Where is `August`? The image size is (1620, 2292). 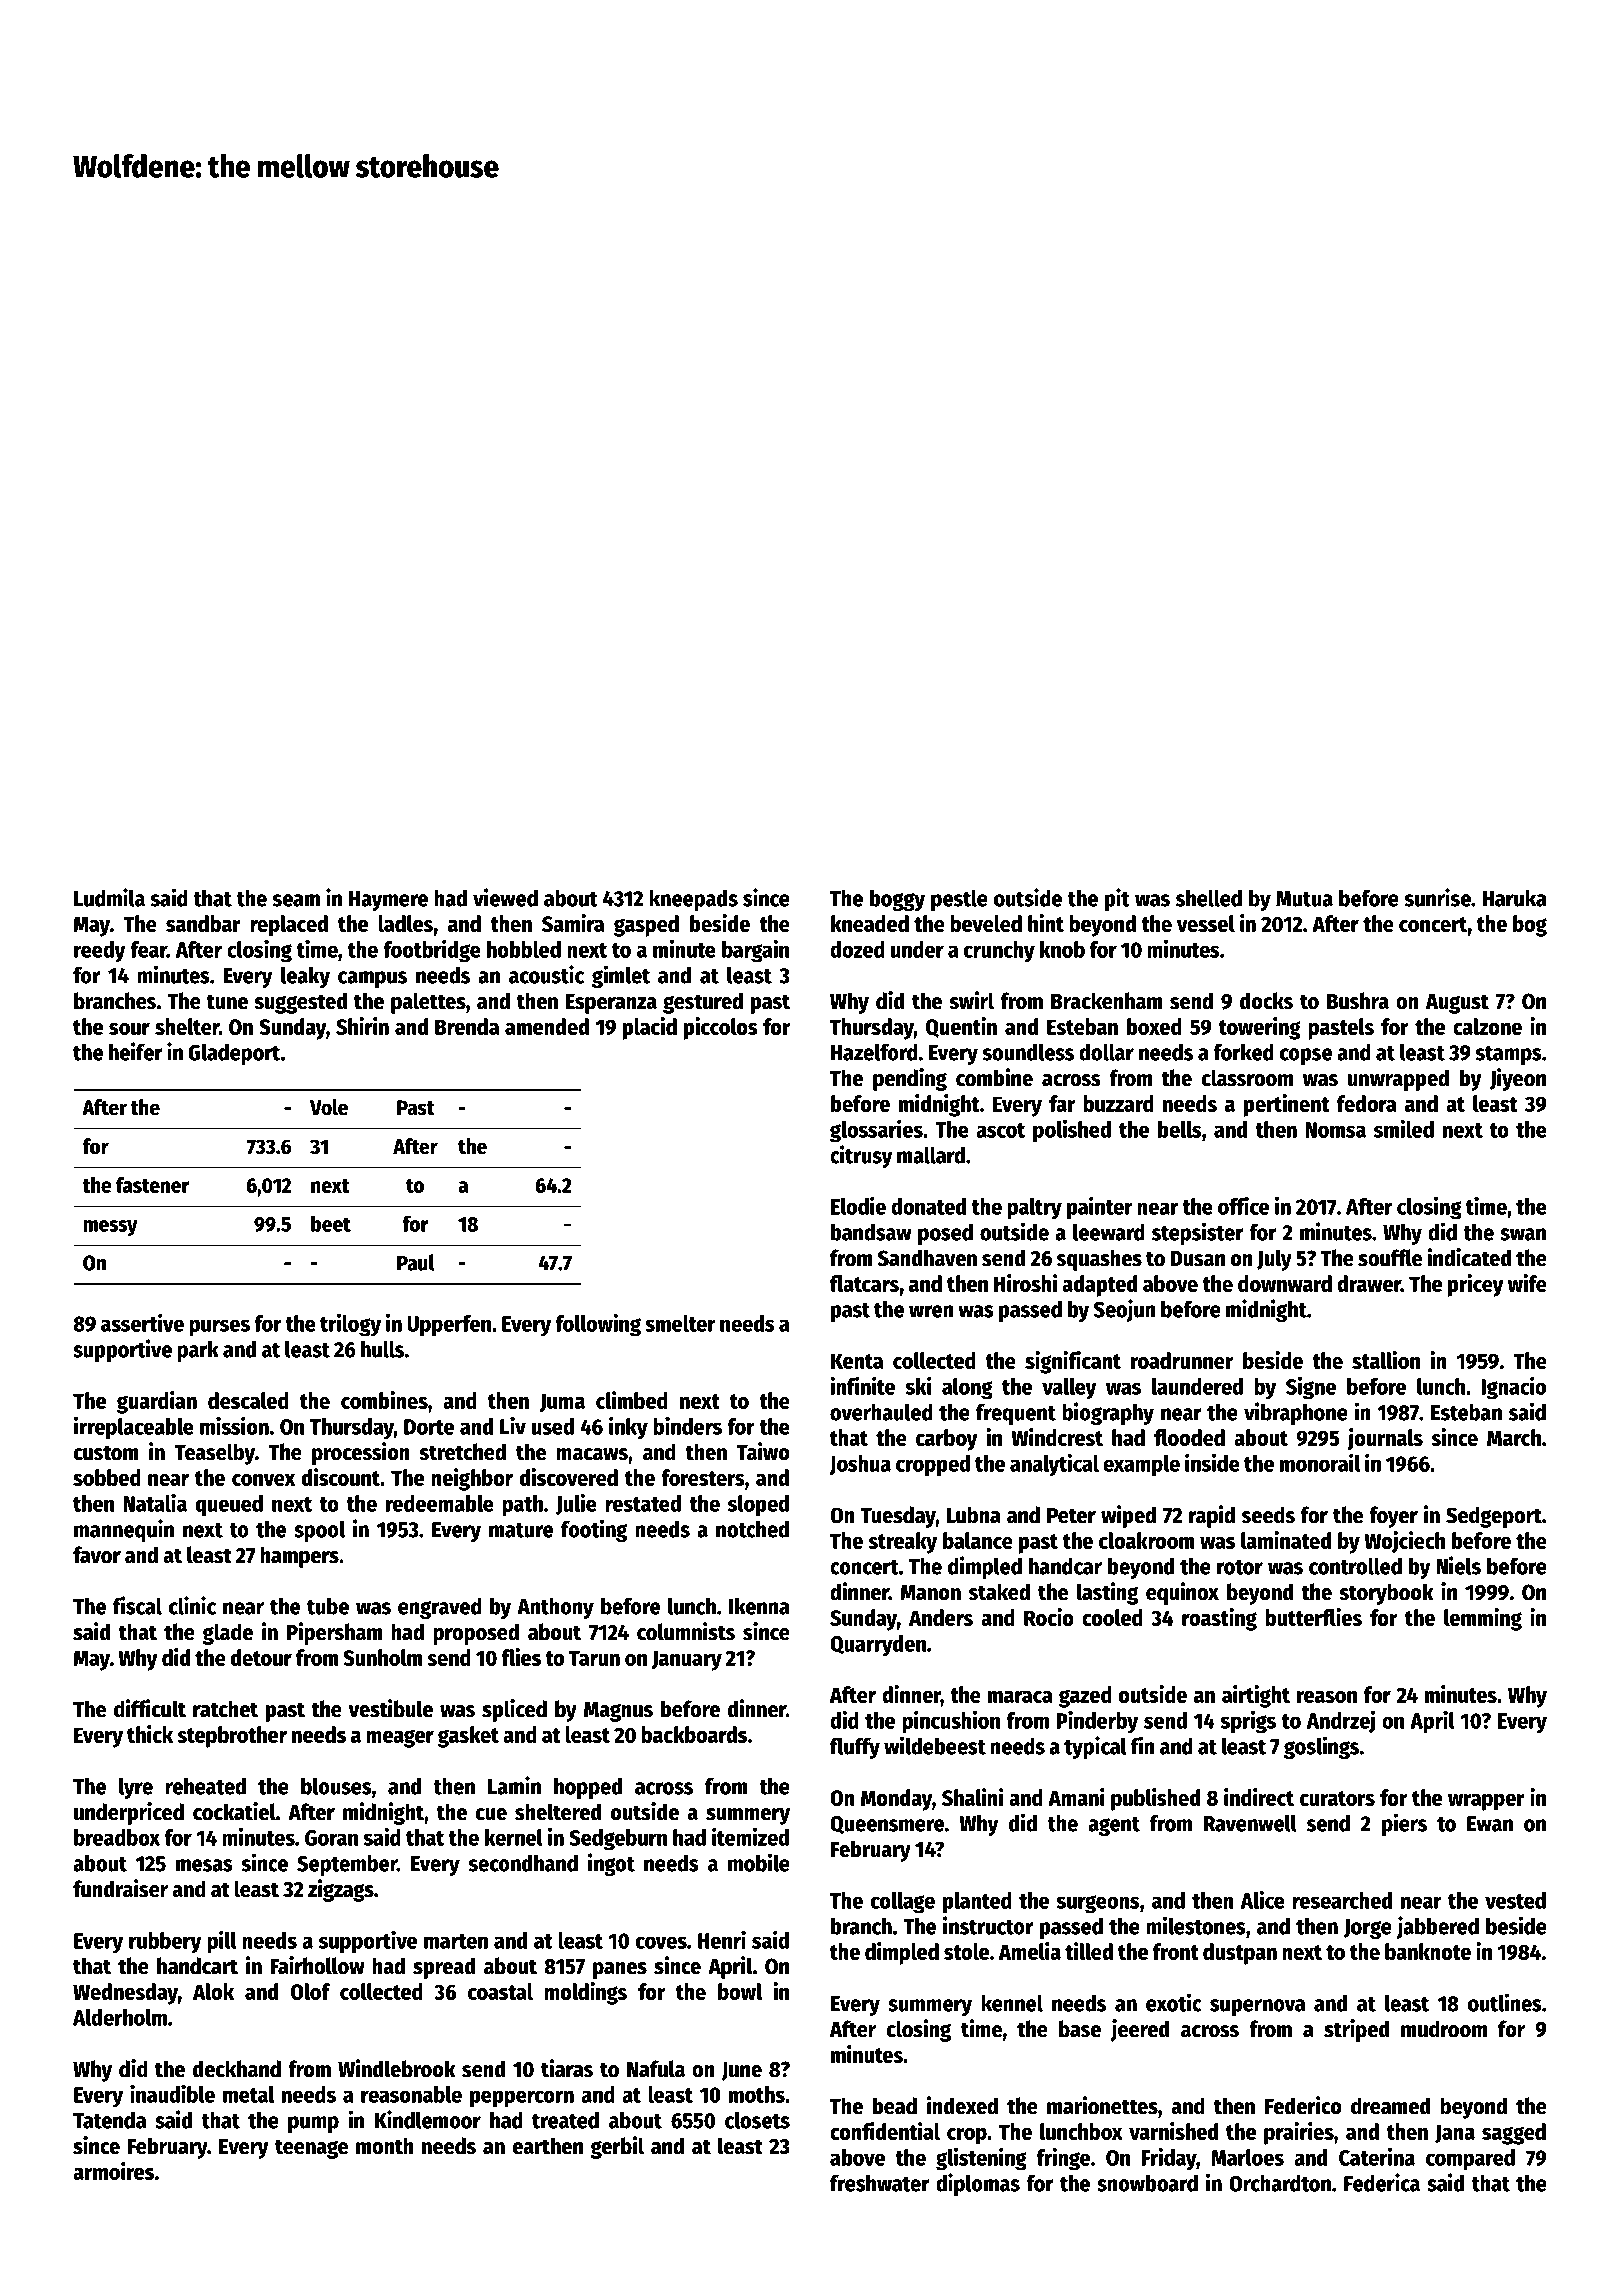
August is located at coordinates (1457, 1004).
